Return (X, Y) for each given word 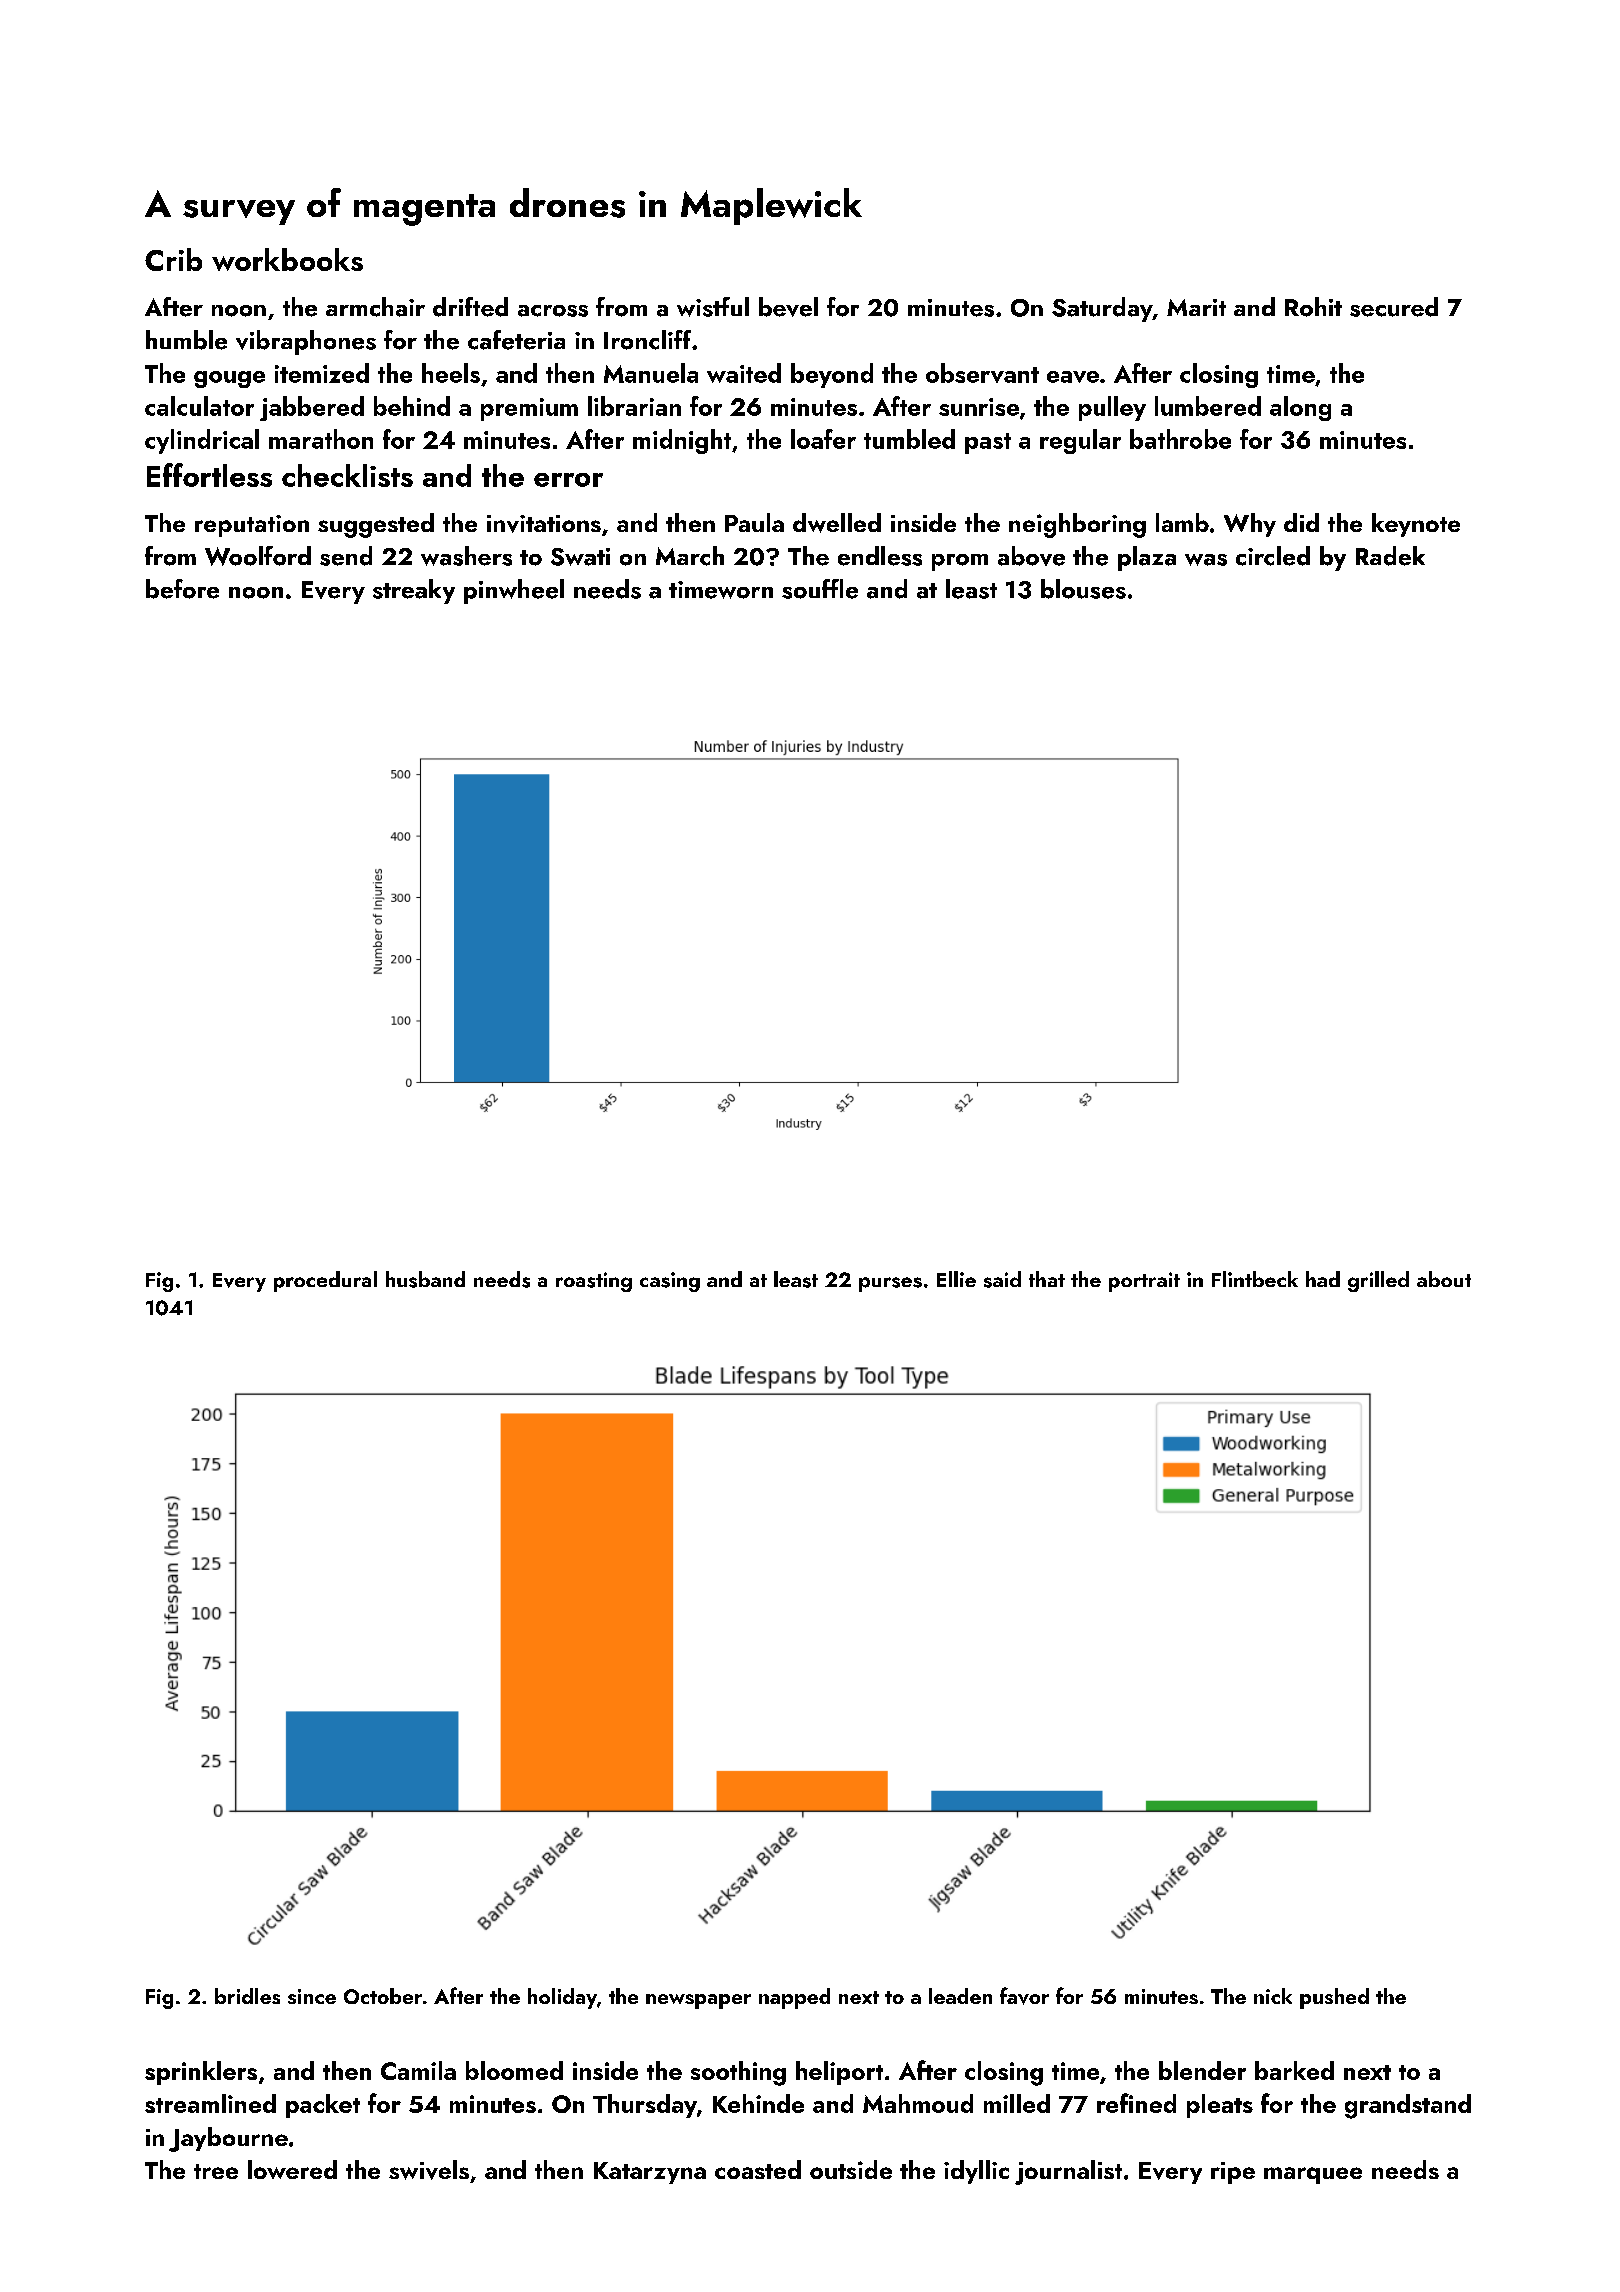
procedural (325, 1281)
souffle (820, 589)
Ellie (956, 1279)
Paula (754, 522)
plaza (1147, 558)
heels (451, 373)
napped (794, 1998)
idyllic (976, 2172)
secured (1394, 307)
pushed (1334, 1998)
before (182, 589)
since (312, 1996)
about (1444, 1279)
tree (216, 2171)
